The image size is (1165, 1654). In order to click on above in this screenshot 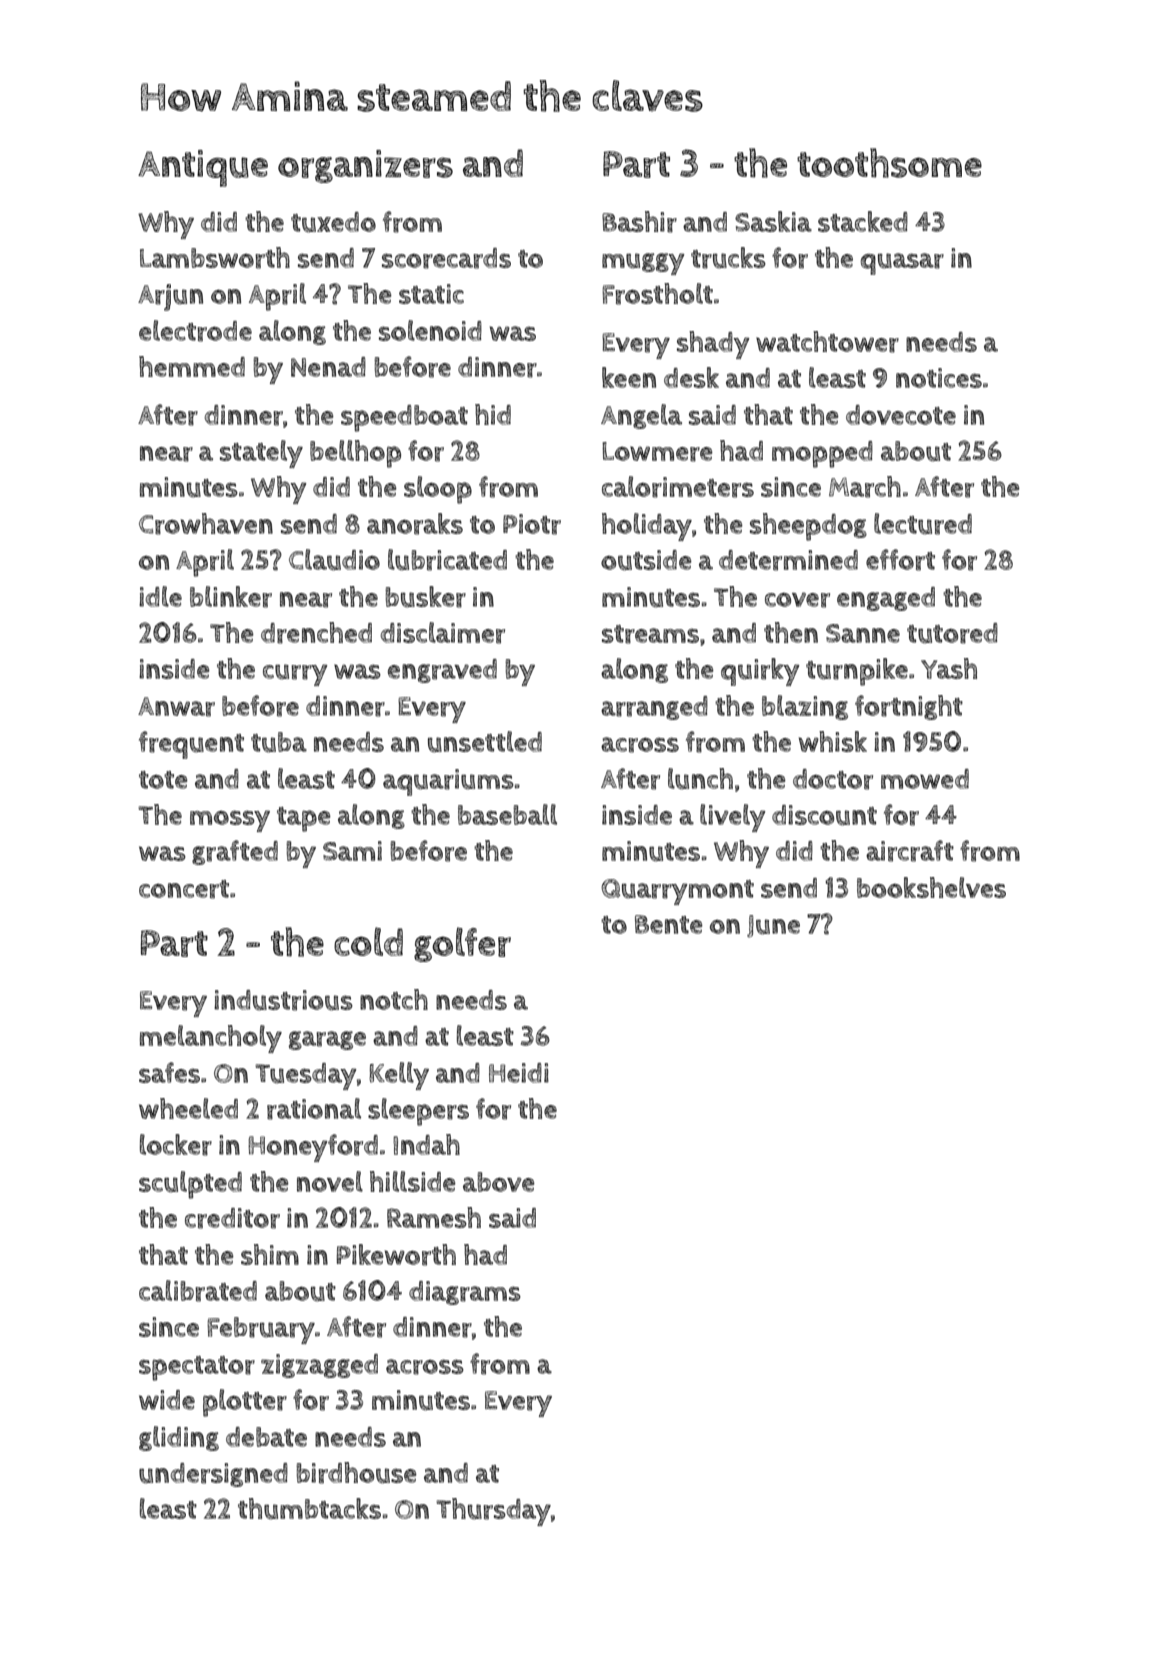, I will do `click(498, 1182)`.
